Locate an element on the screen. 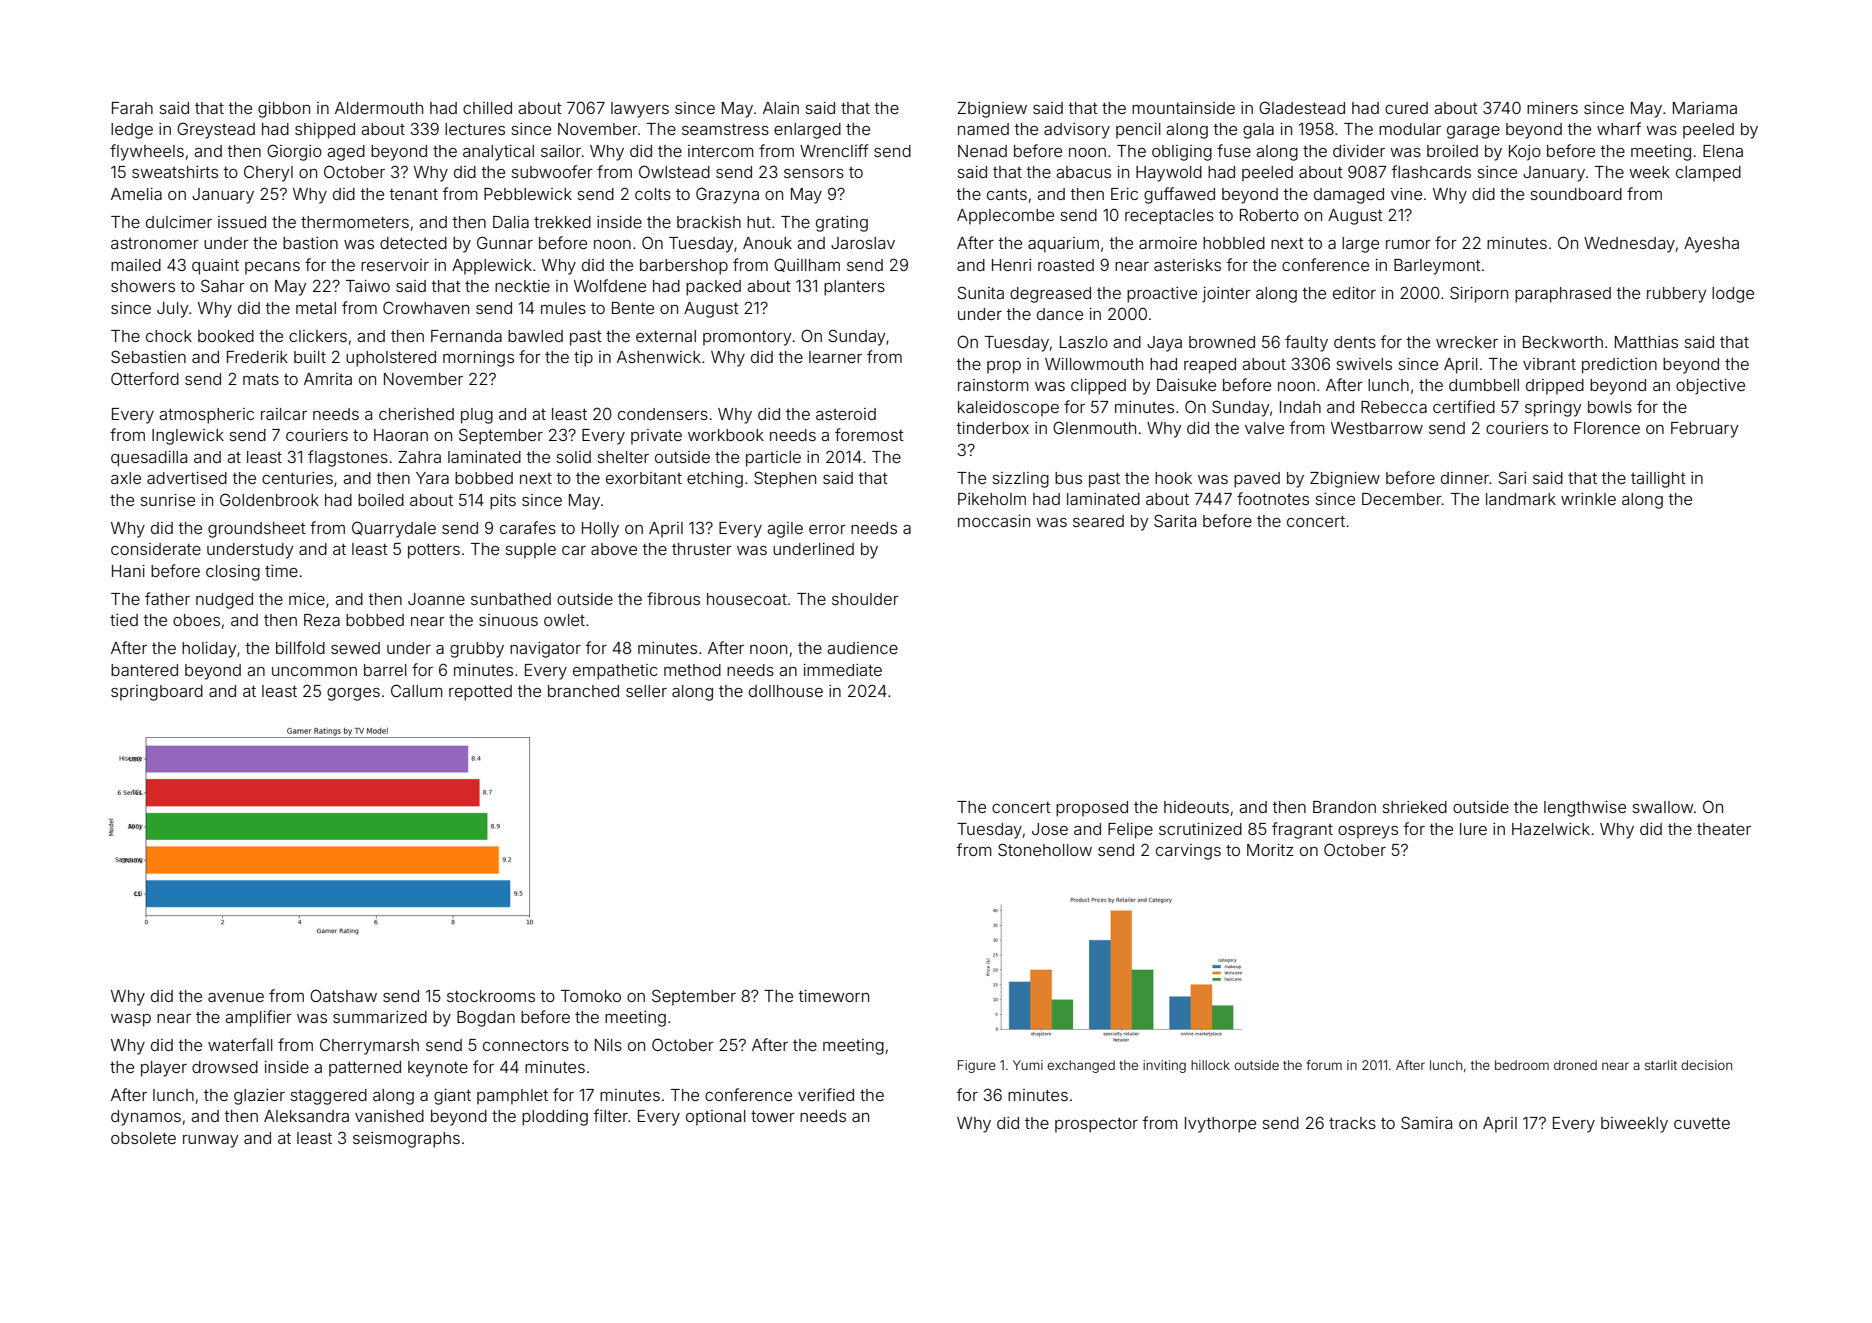 The image size is (1872, 1323). avenue is located at coordinates (236, 997).
